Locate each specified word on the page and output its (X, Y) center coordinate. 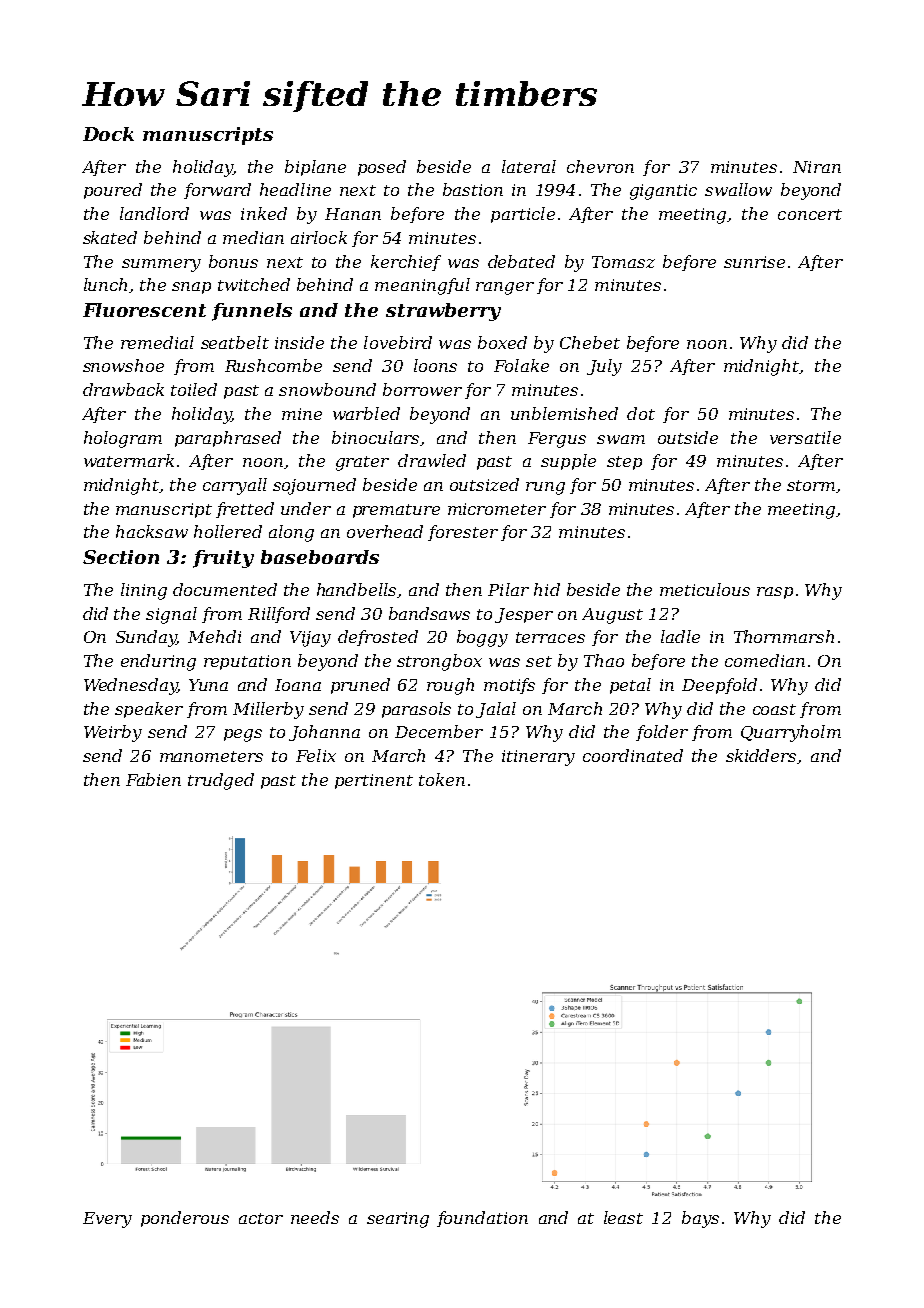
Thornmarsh (784, 636)
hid (547, 589)
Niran (817, 167)
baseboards (320, 557)
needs (315, 1217)
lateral (529, 166)
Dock (108, 134)
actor (261, 1218)
